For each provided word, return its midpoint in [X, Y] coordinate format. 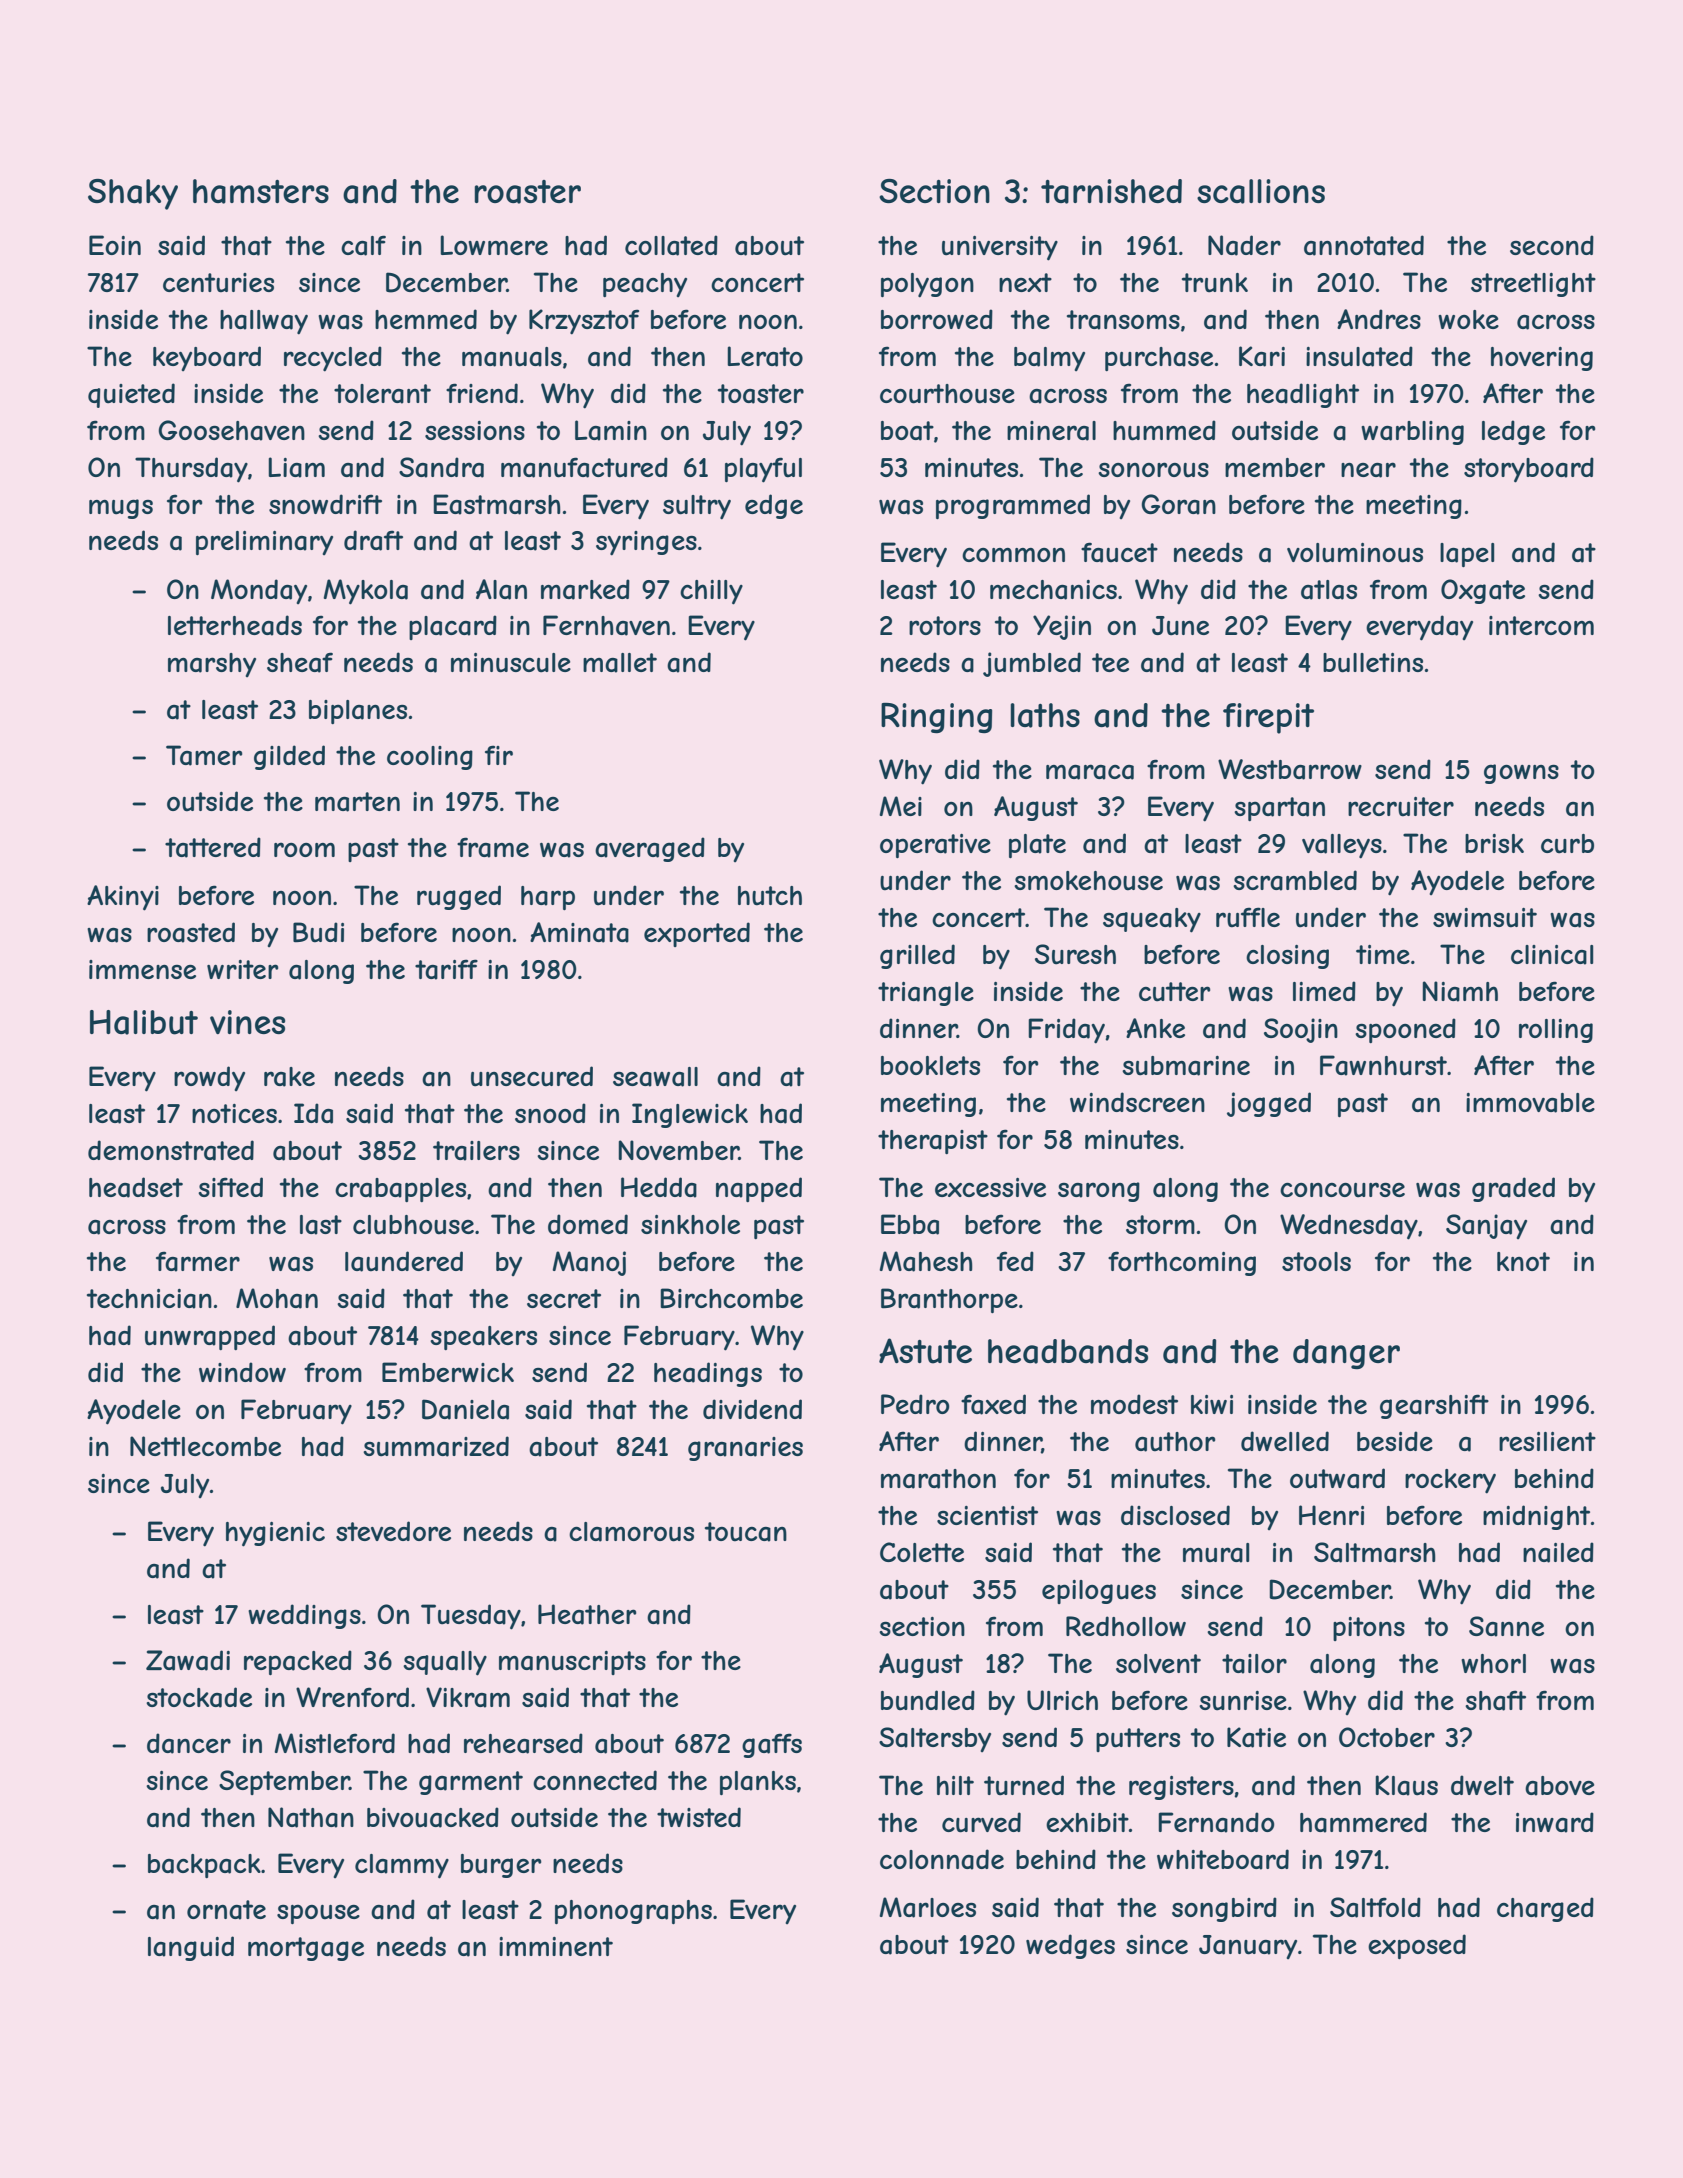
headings [708, 1374]
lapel [1467, 555]
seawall [655, 1077]
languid [191, 1948]
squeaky [1152, 920]
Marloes [927, 1907]
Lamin [611, 430]
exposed [1417, 1946]
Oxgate [1483, 591]
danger [1346, 1354]
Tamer [204, 755]
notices [234, 1113]
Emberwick [448, 1372]
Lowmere [494, 245]
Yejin [1062, 627]
